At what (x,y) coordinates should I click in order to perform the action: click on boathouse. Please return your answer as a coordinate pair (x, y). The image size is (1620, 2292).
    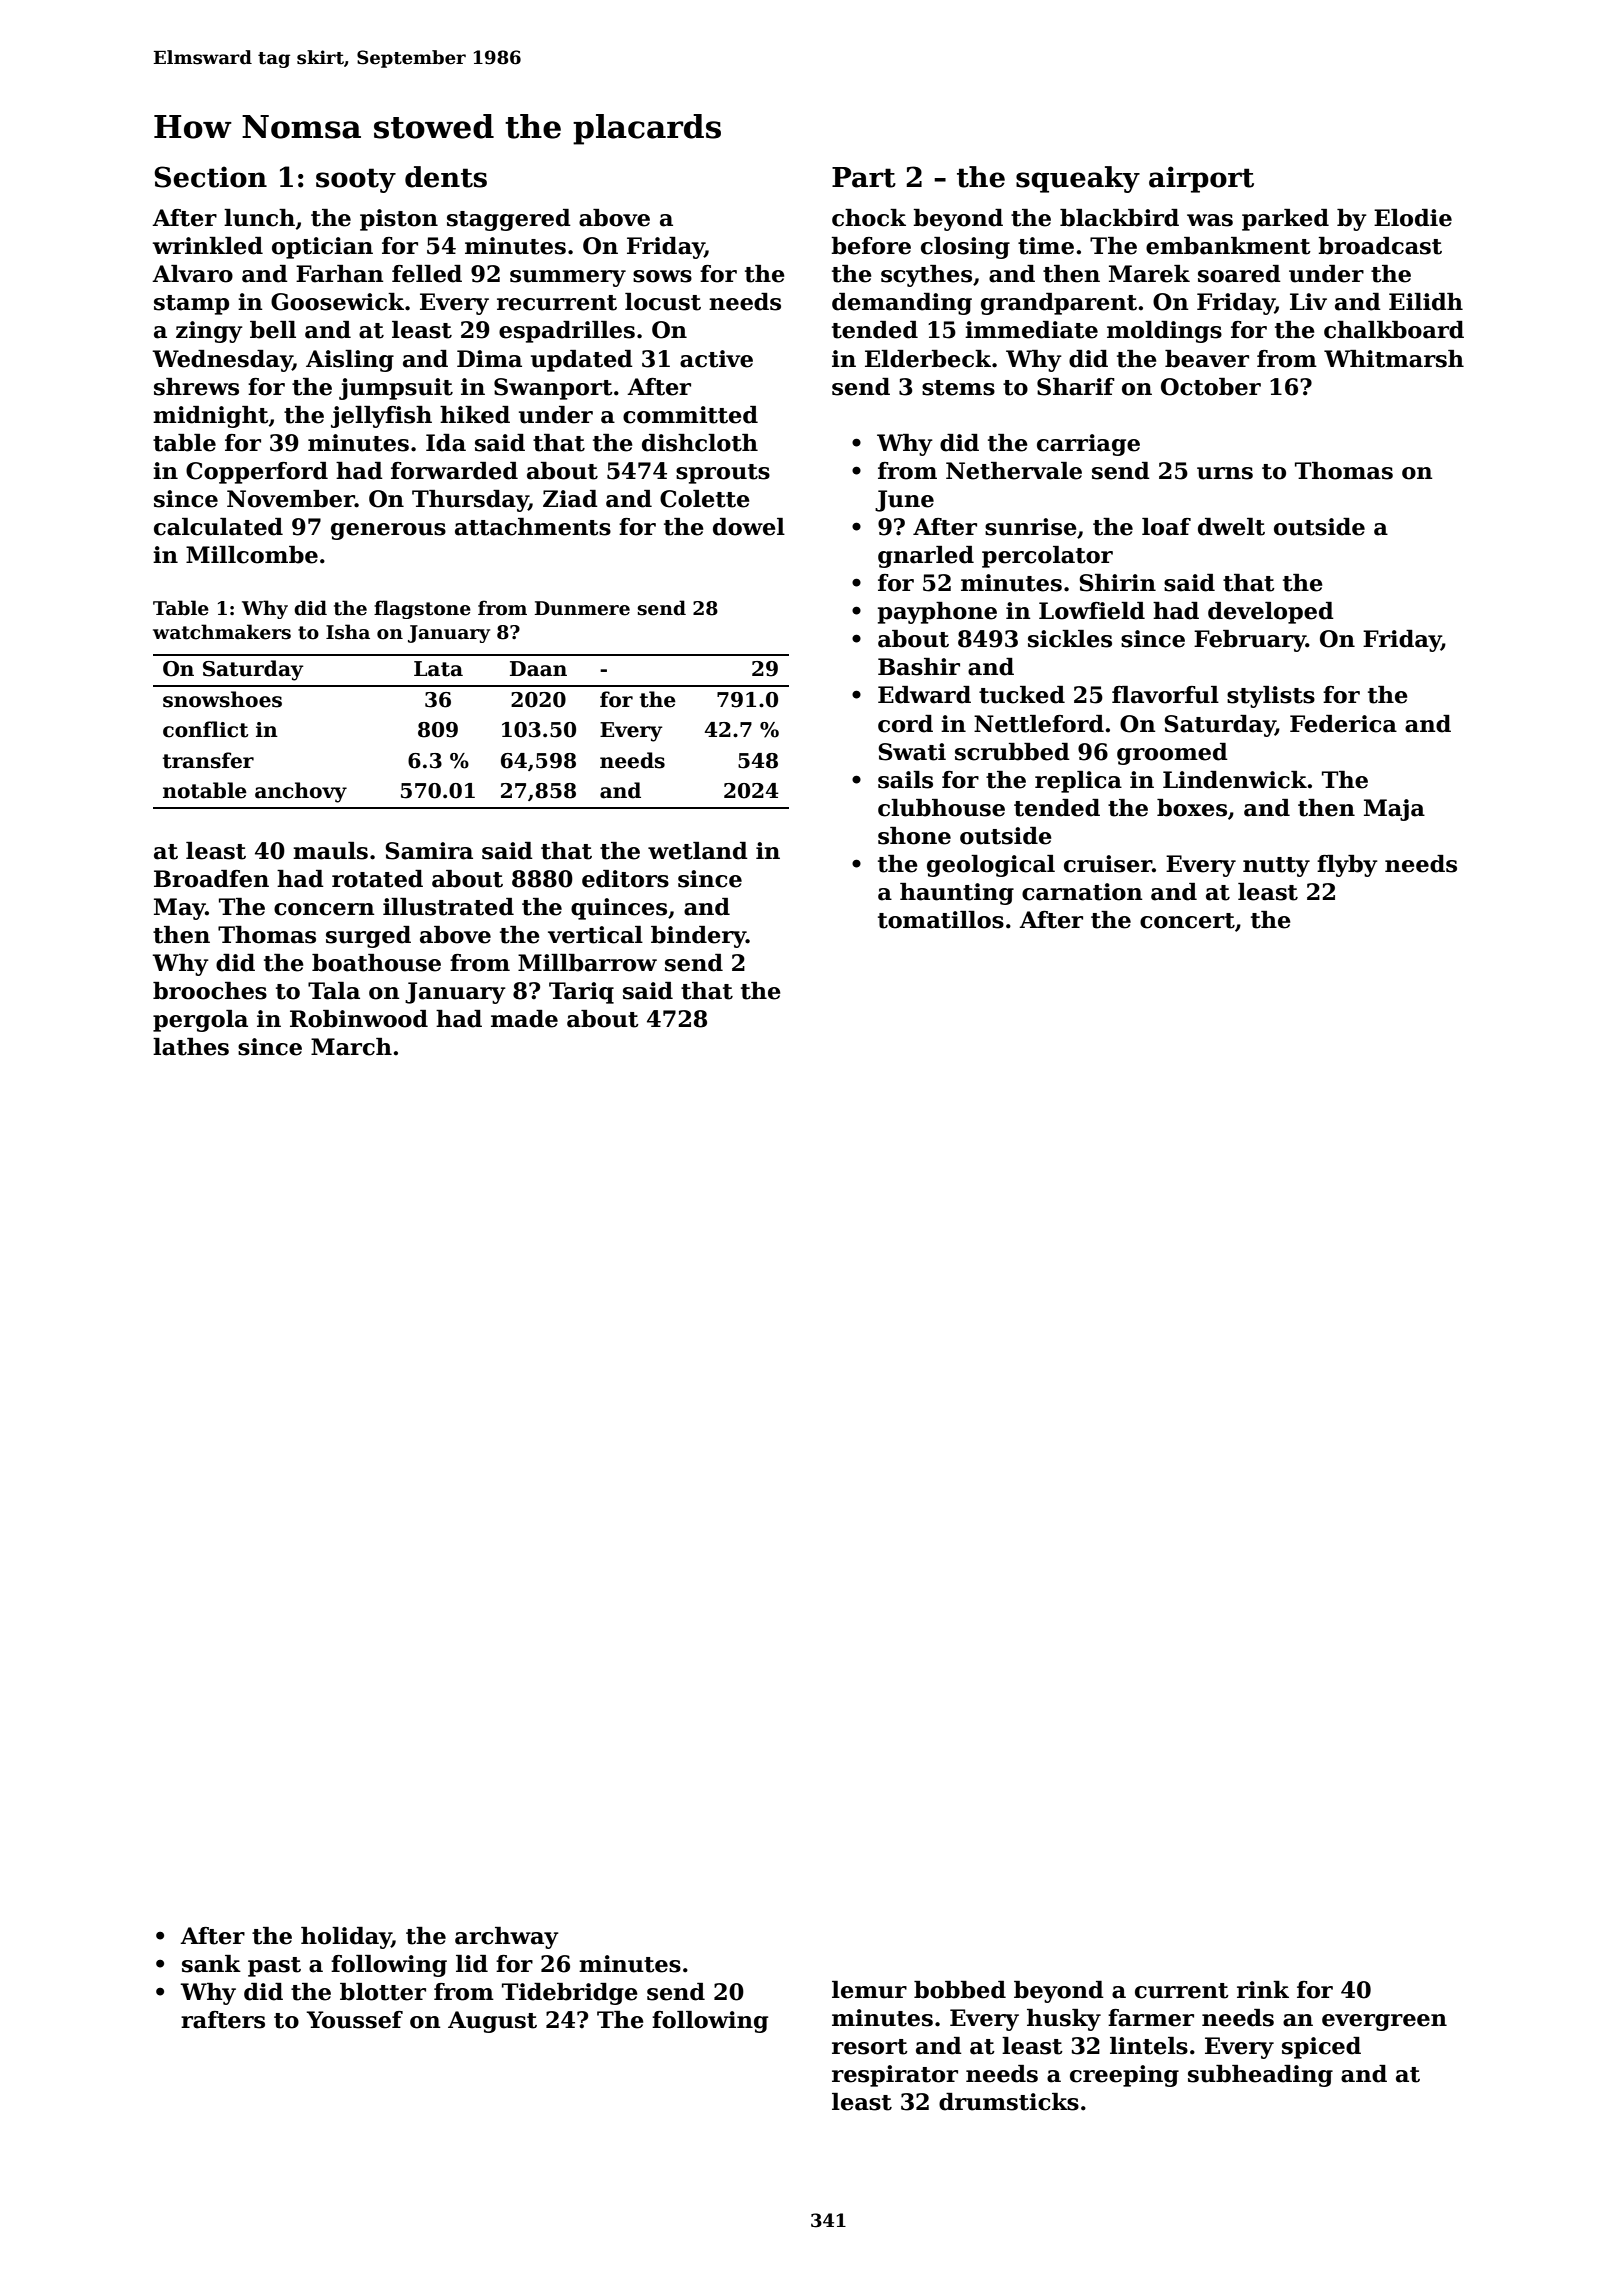
    Looking at the image, I should click on (376, 963).
